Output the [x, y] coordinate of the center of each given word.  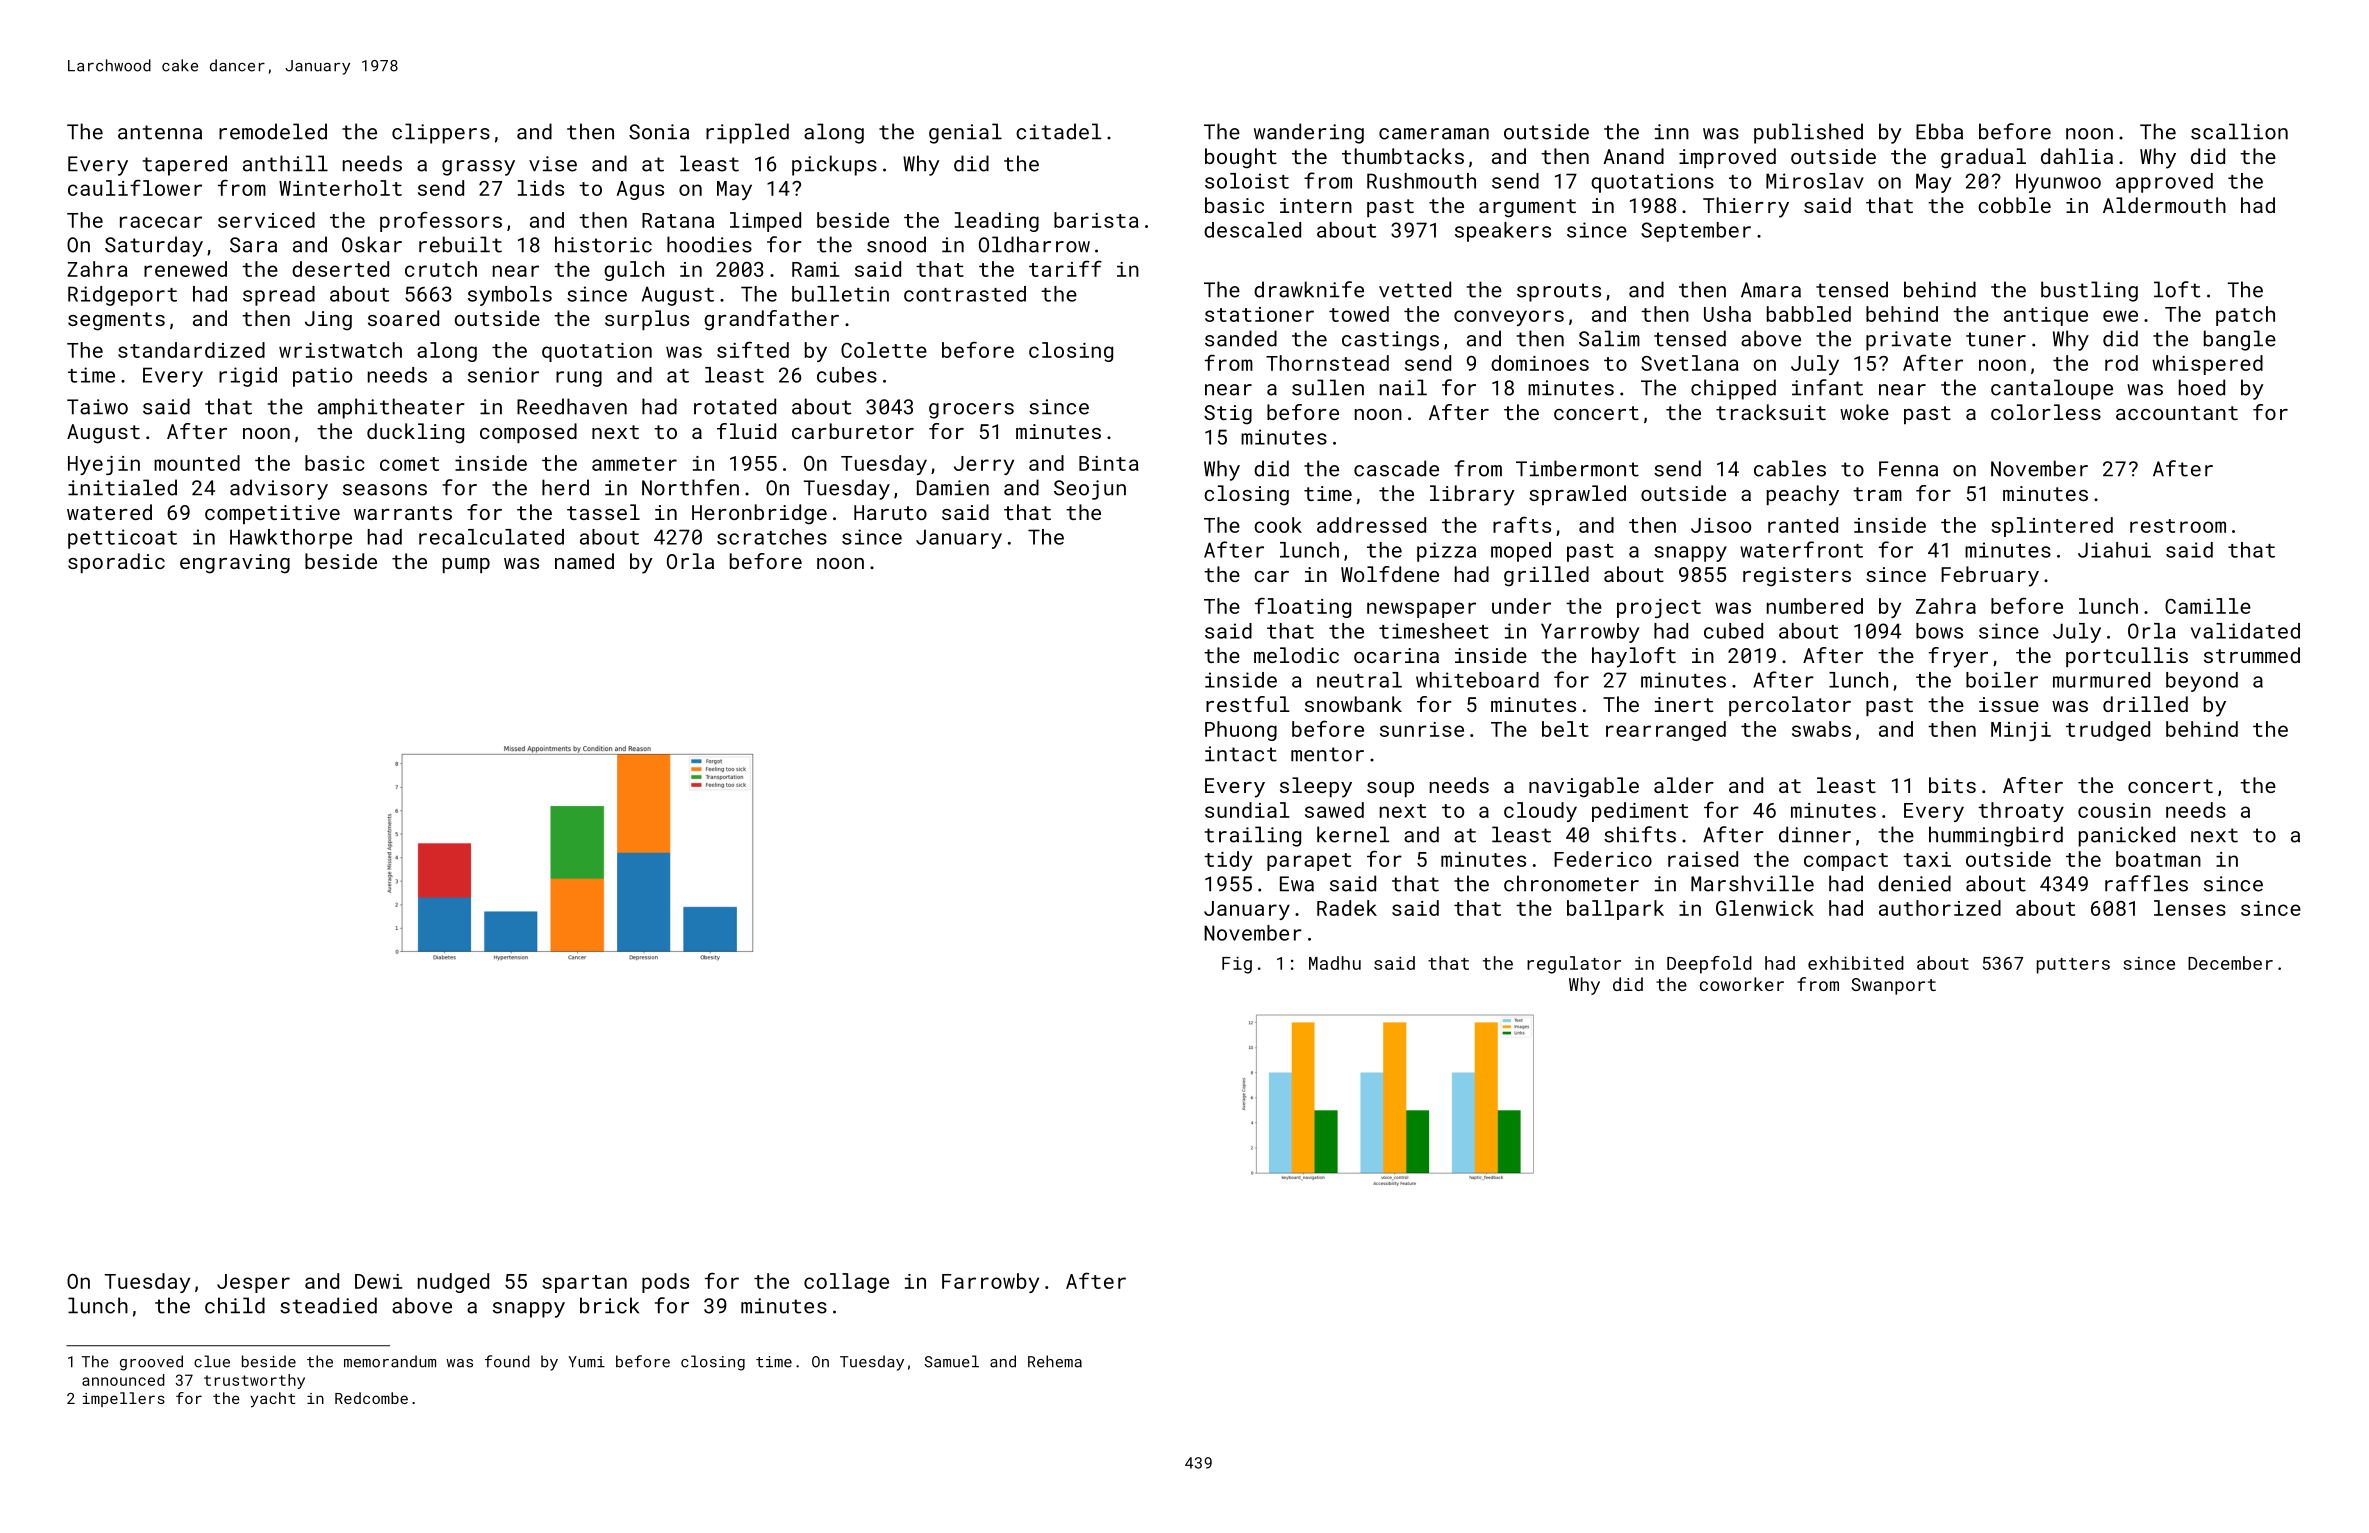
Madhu [1335, 963]
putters [2073, 966]
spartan [584, 1284]
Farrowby [990, 1283]
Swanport [1893, 986]
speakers [1503, 232]
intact [1241, 754]
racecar [161, 222]
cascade [1396, 468]
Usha [1727, 314]
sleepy [1316, 787]
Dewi [378, 1281]
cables [1790, 468]
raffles [2146, 883]
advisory [279, 489]
